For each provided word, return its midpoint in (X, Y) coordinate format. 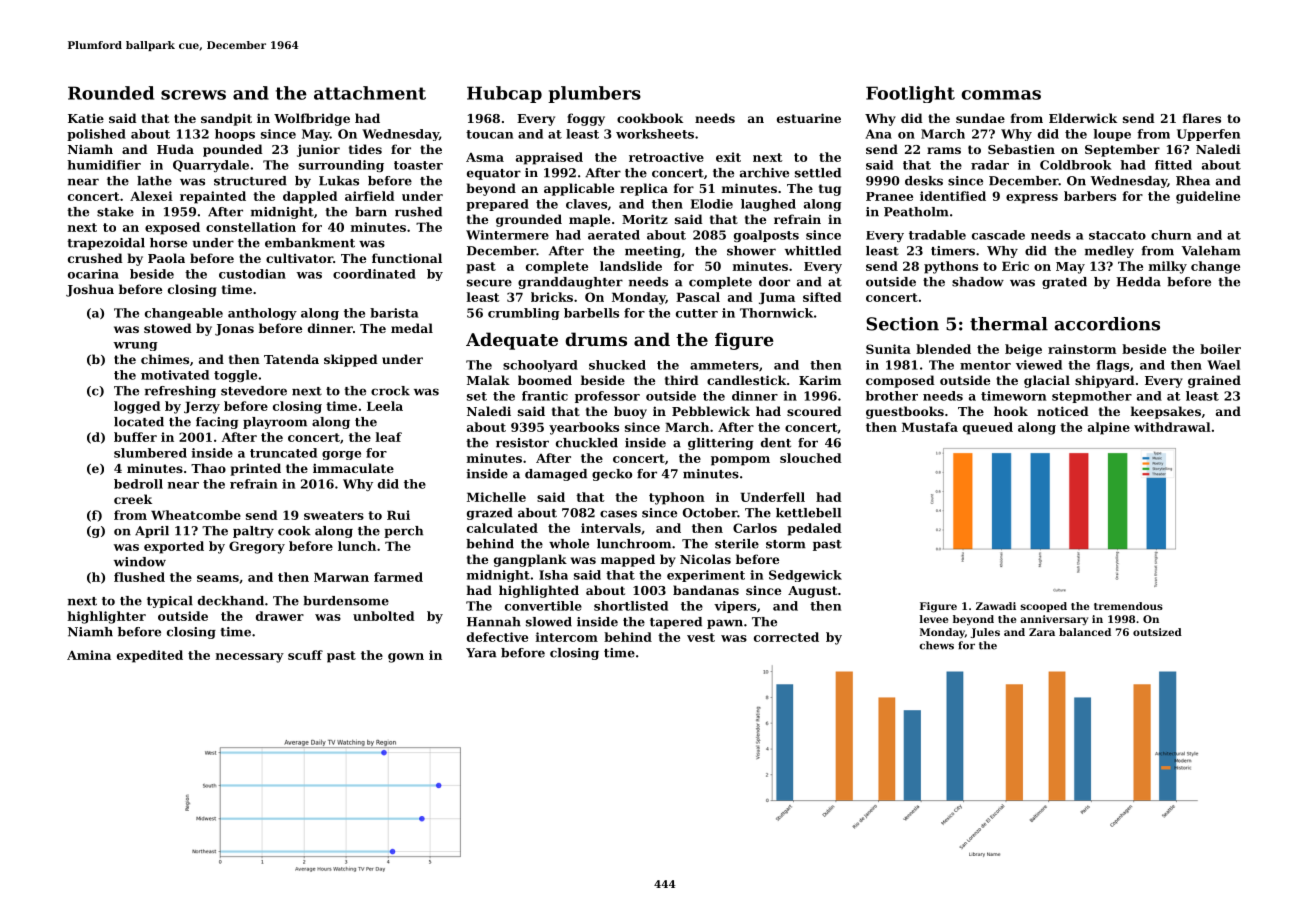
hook (1011, 411)
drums (596, 339)
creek (133, 499)
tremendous (1128, 606)
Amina (89, 655)
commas (1001, 95)
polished (96, 135)
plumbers (594, 94)
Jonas (234, 330)
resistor (522, 443)
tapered (676, 623)
